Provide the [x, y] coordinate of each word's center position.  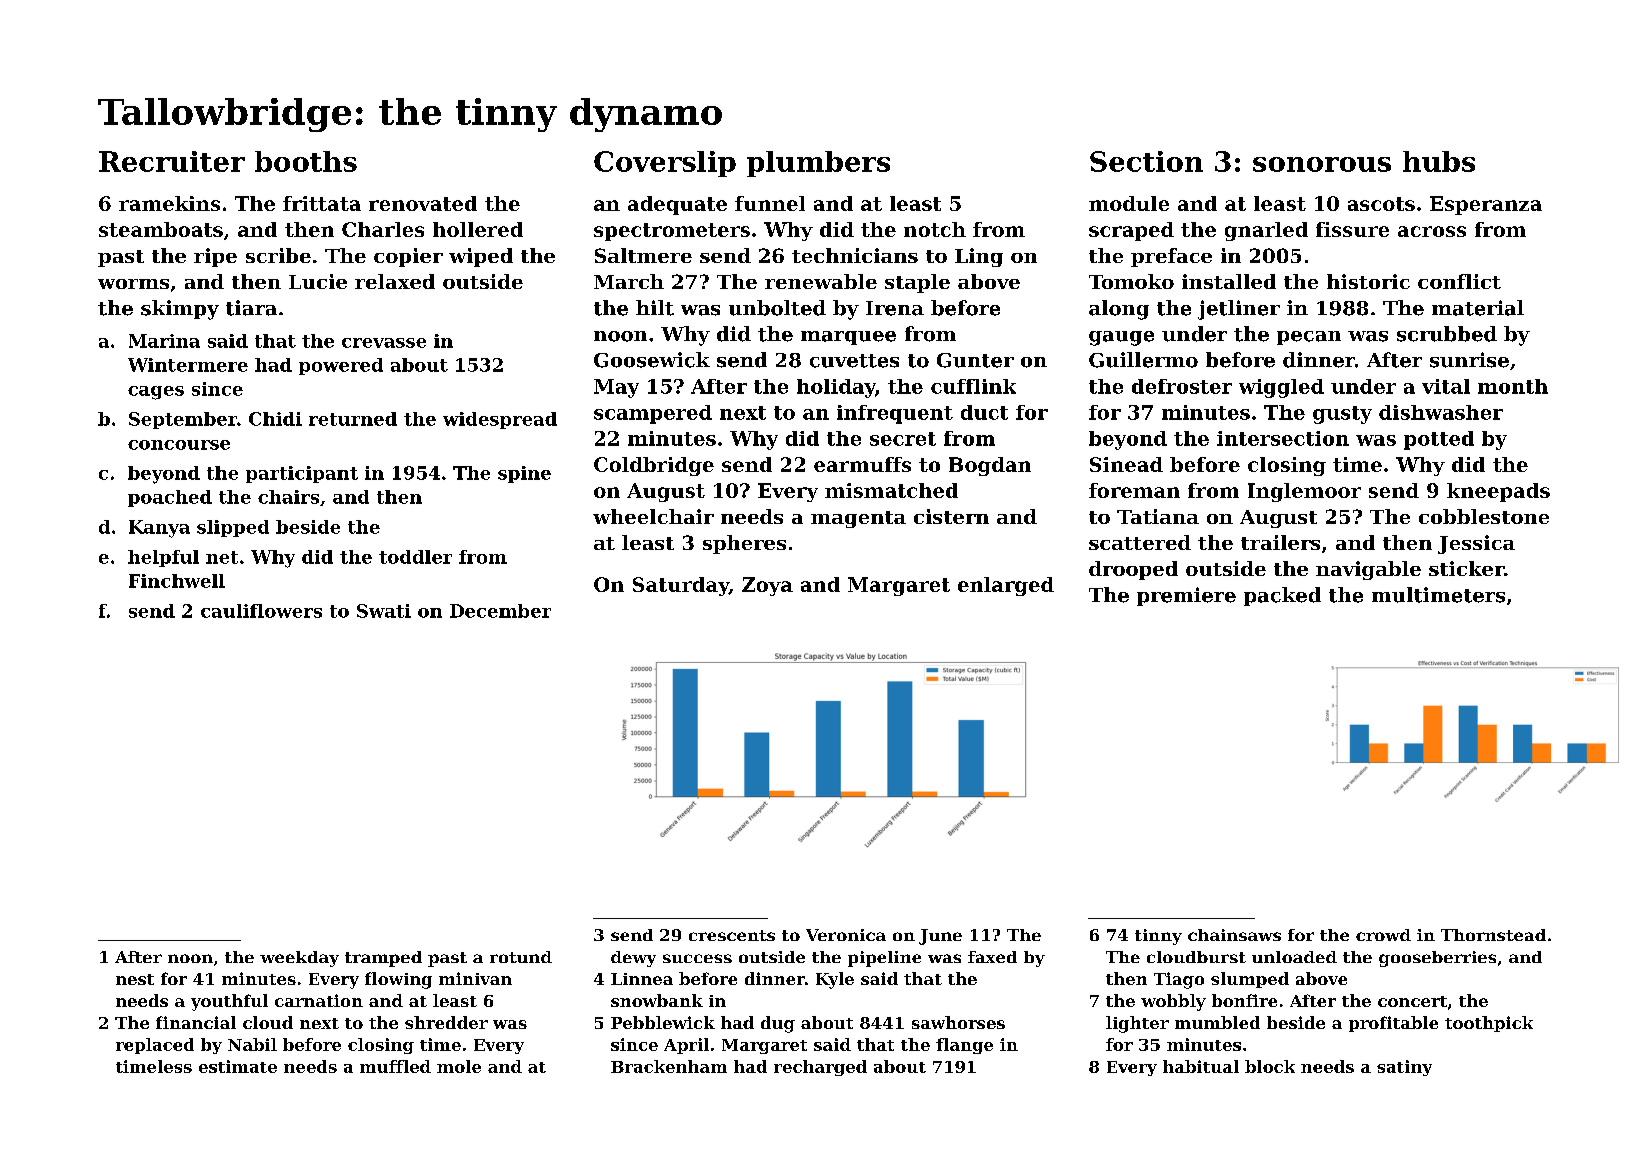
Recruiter [172, 161]
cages [156, 393]
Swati [384, 611]
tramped [383, 959]
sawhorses [958, 1022]
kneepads [1498, 492]
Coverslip [665, 164]
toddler [415, 557]
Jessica [1476, 544]
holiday [836, 388]
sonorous [1322, 164]
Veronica [846, 935]
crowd [1383, 935]
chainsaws [1234, 935]
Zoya [767, 586]
